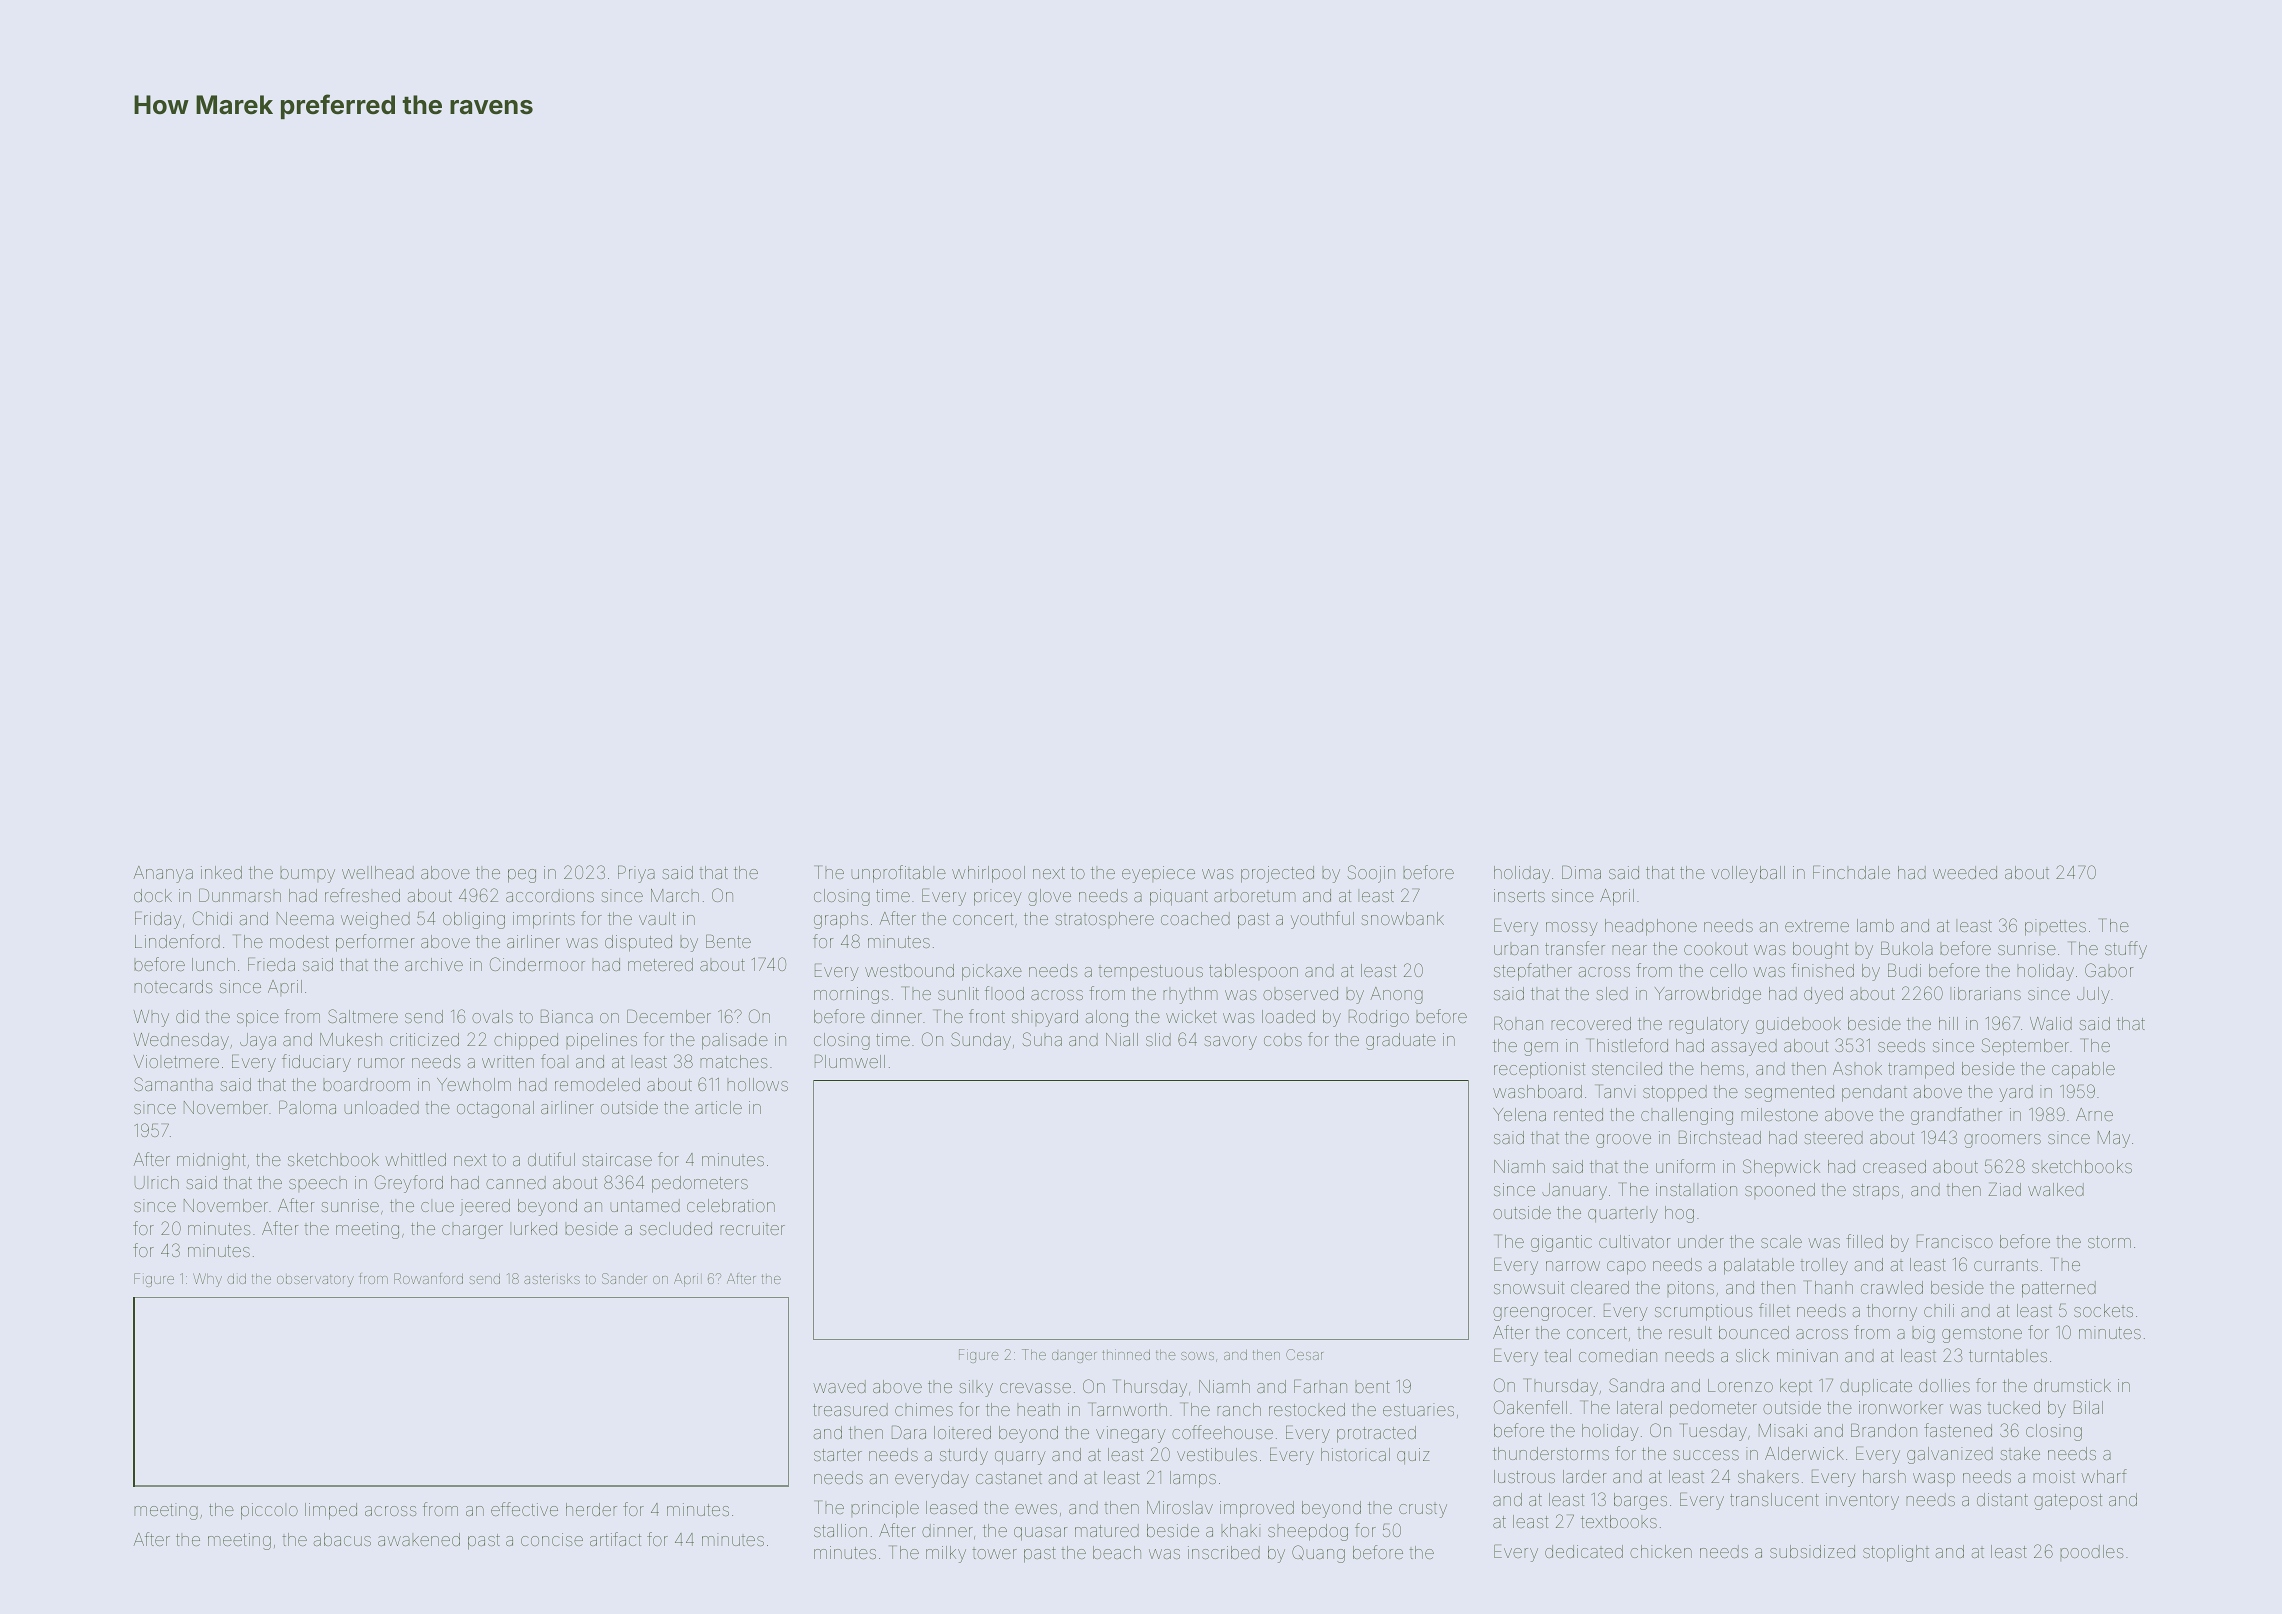 The width and height of the screenshot is (2282, 1614). I want to click on eyepiece, so click(1158, 874).
